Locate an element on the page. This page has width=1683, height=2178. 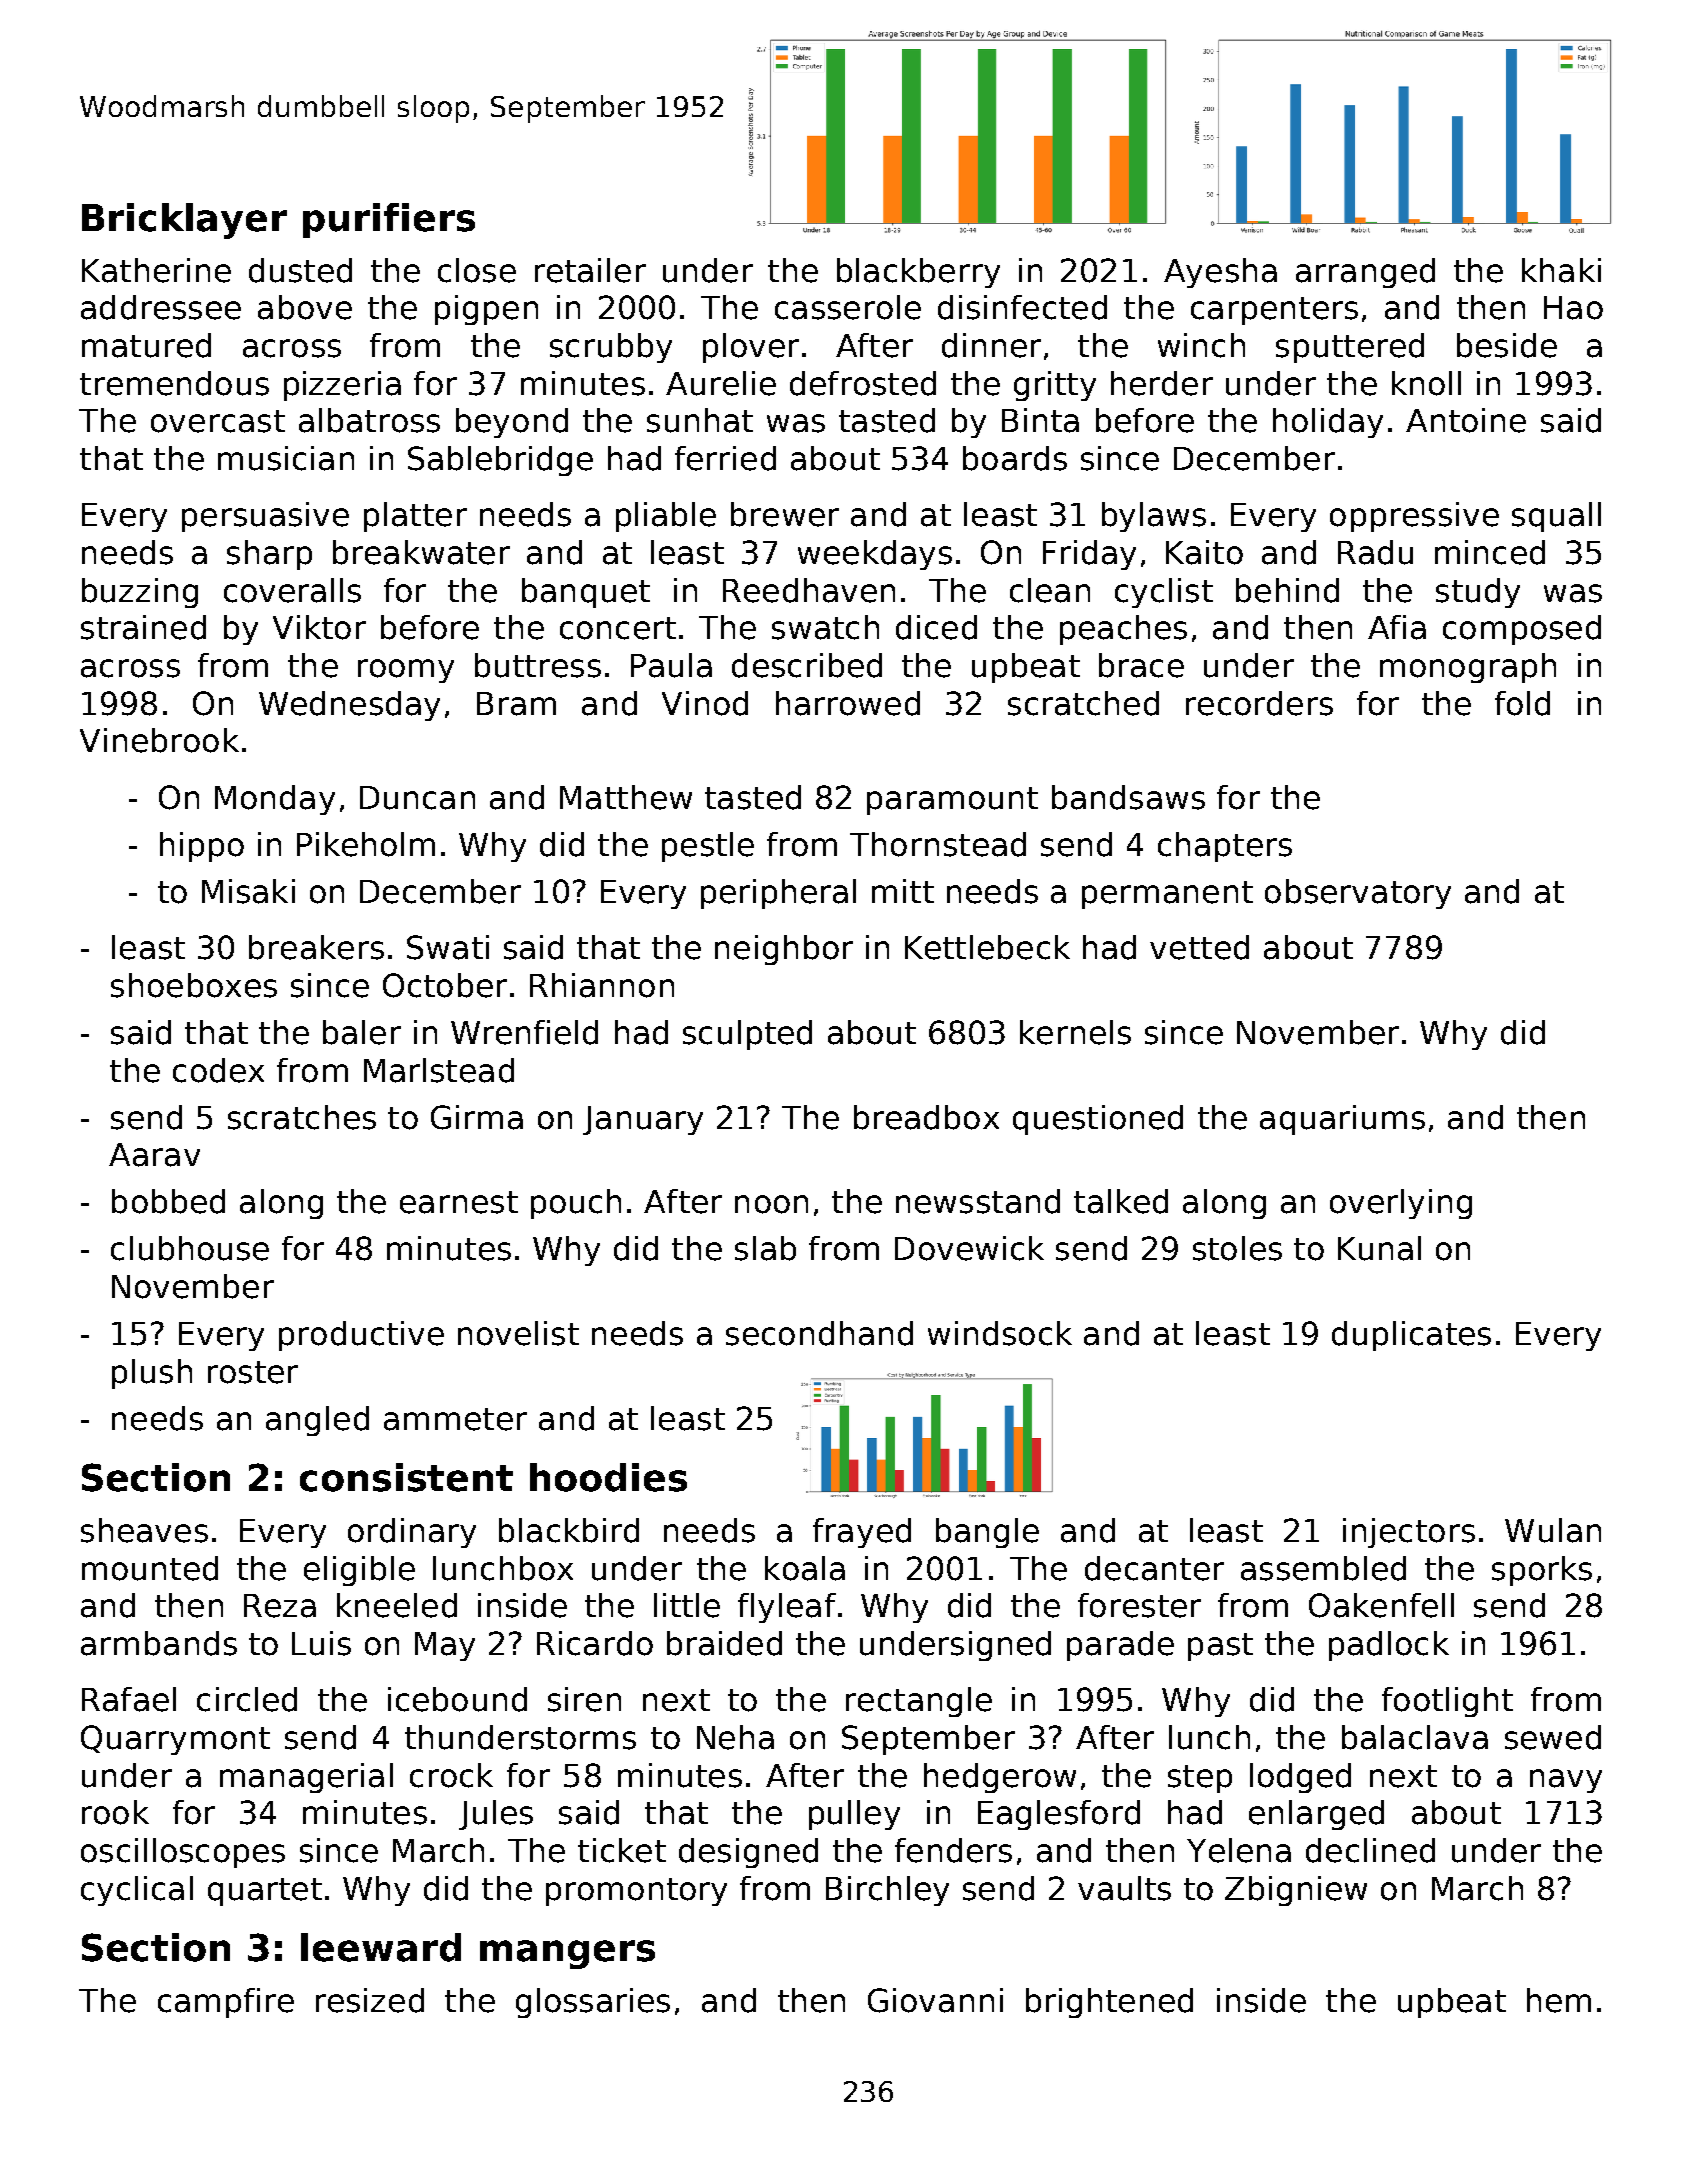
sunhat is located at coordinates (700, 420).
